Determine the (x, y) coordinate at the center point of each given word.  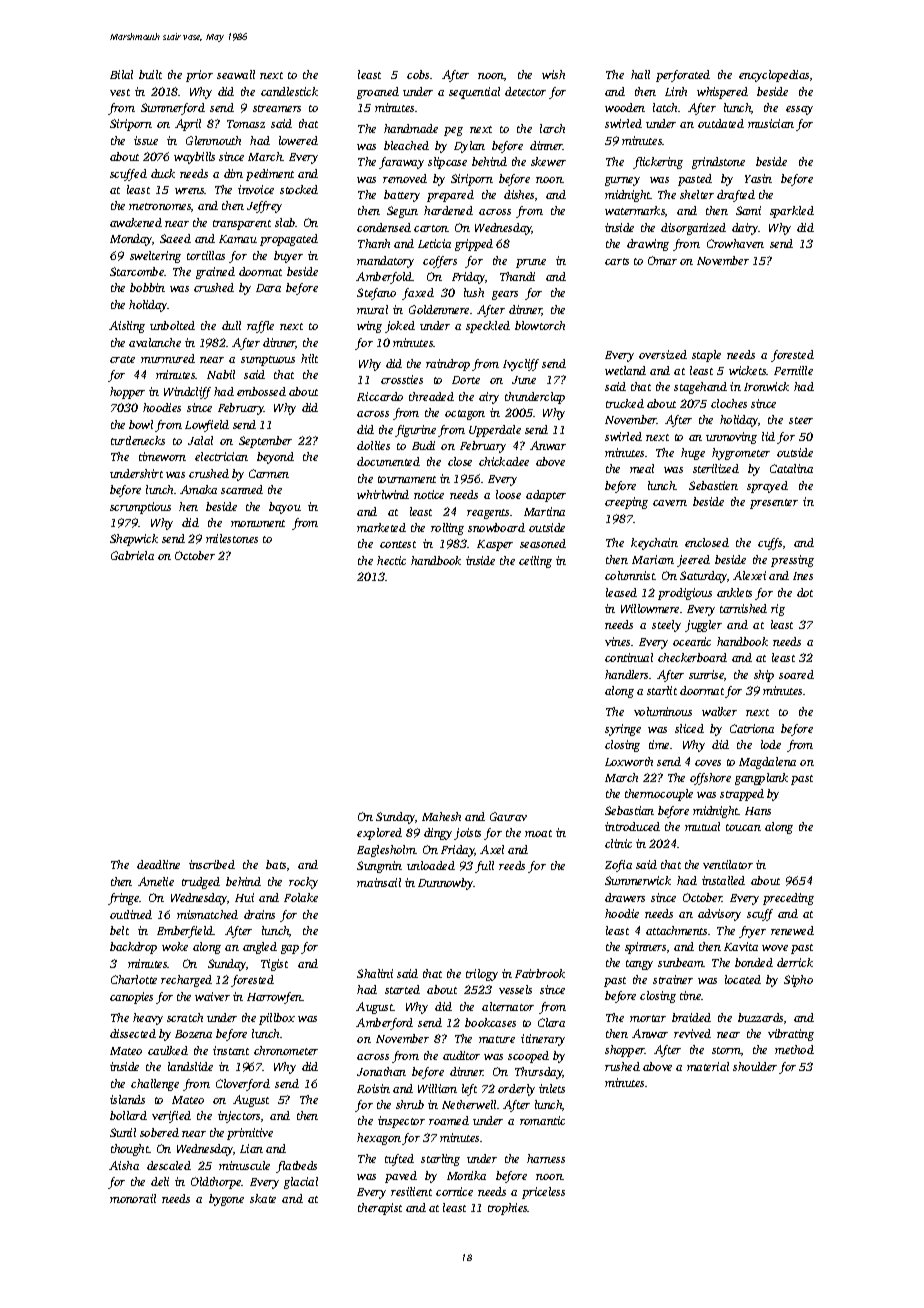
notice (429, 494)
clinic (618, 843)
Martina (544, 511)
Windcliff (187, 393)
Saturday (703, 577)
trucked (625, 403)
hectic (391, 560)
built (150, 74)
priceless (543, 1193)
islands (127, 1099)
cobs (418, 74)
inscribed (212, 864)
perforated (683, 76)
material (708, 1066)
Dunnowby (446, 884)
